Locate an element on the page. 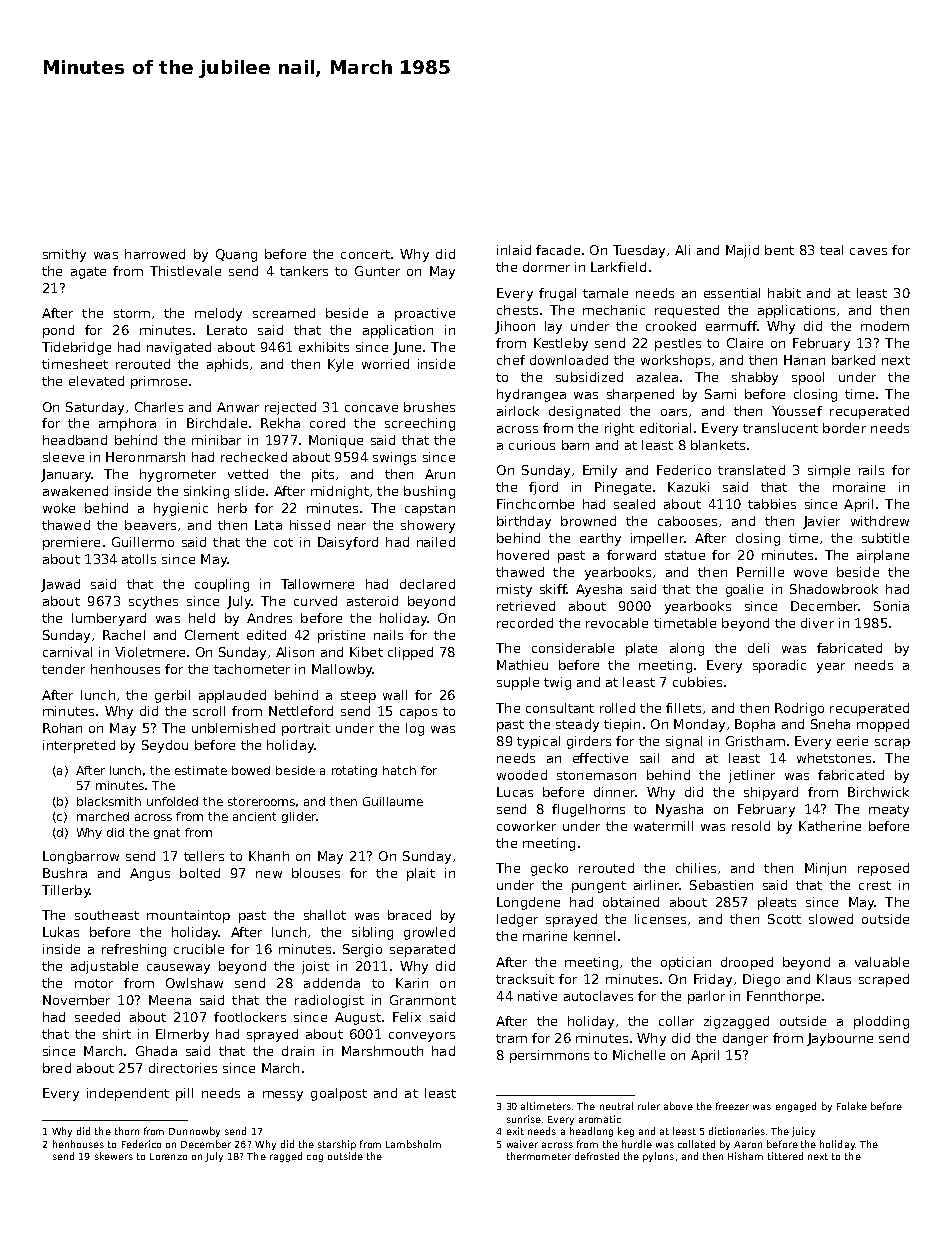 This document has width=952, height=1233. simple is located at coordinates (829, 471).
